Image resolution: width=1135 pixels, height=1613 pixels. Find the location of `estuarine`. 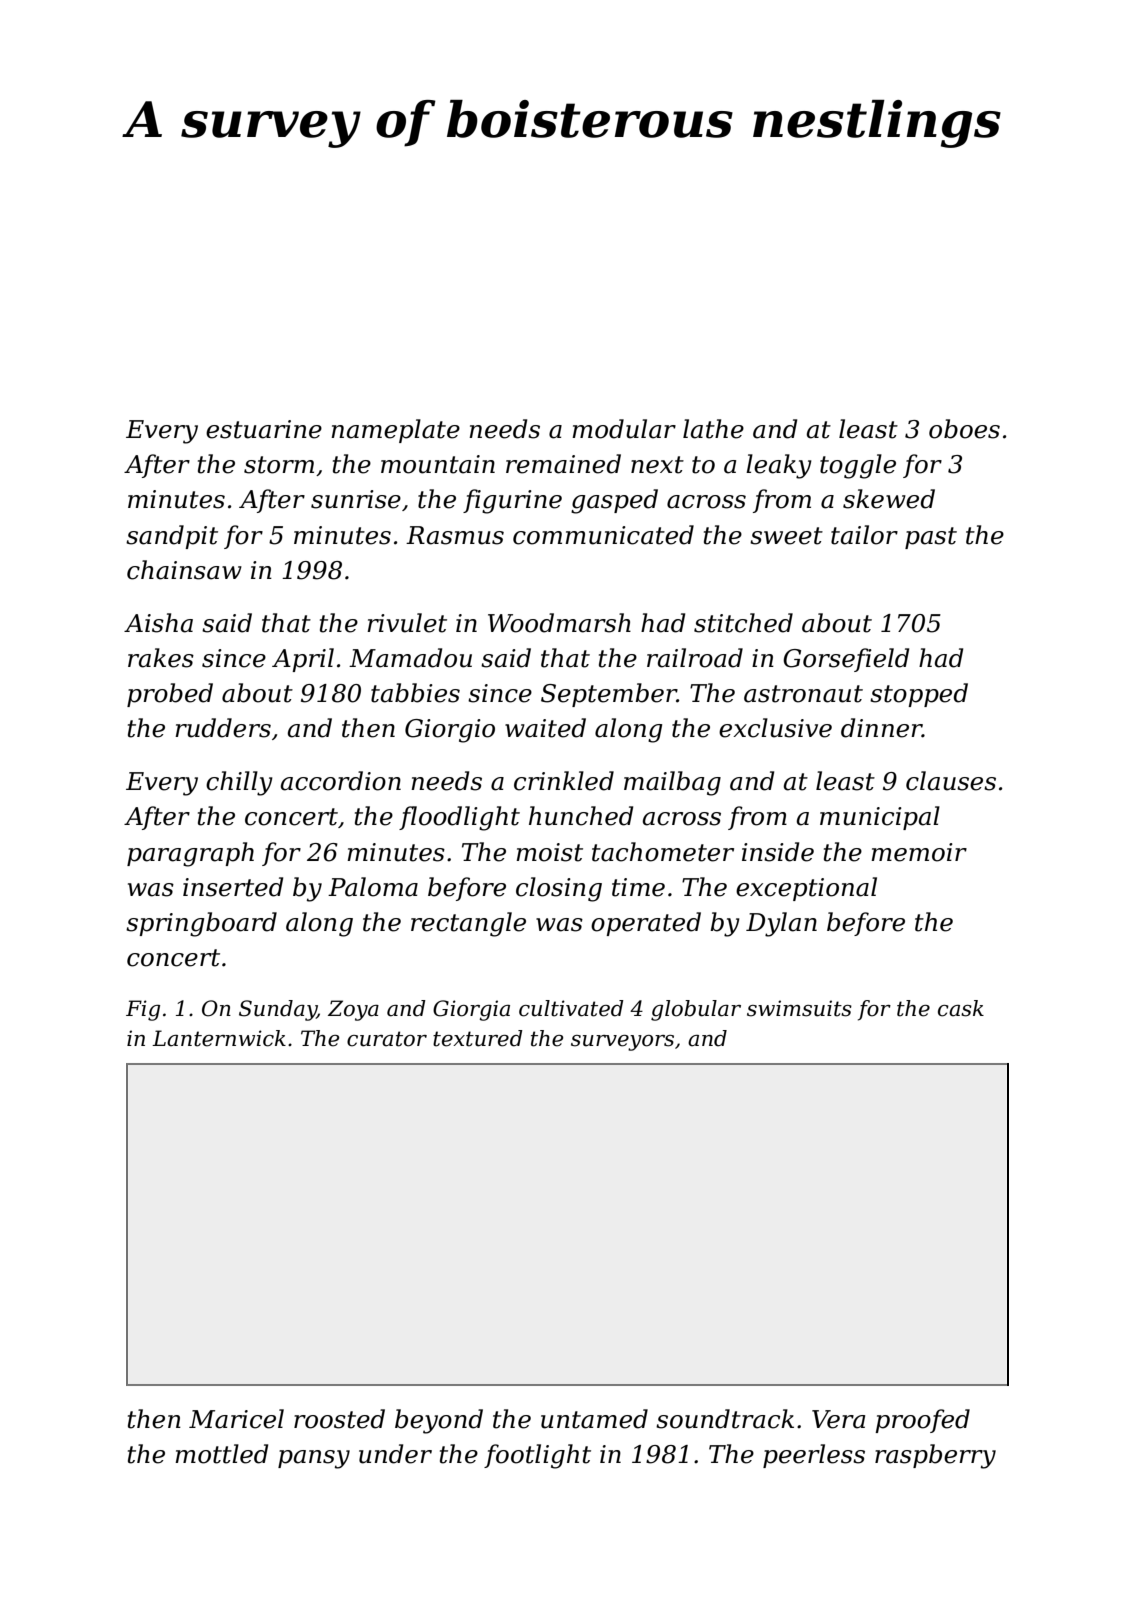

estuarine is located at coordinates (264, 429).
